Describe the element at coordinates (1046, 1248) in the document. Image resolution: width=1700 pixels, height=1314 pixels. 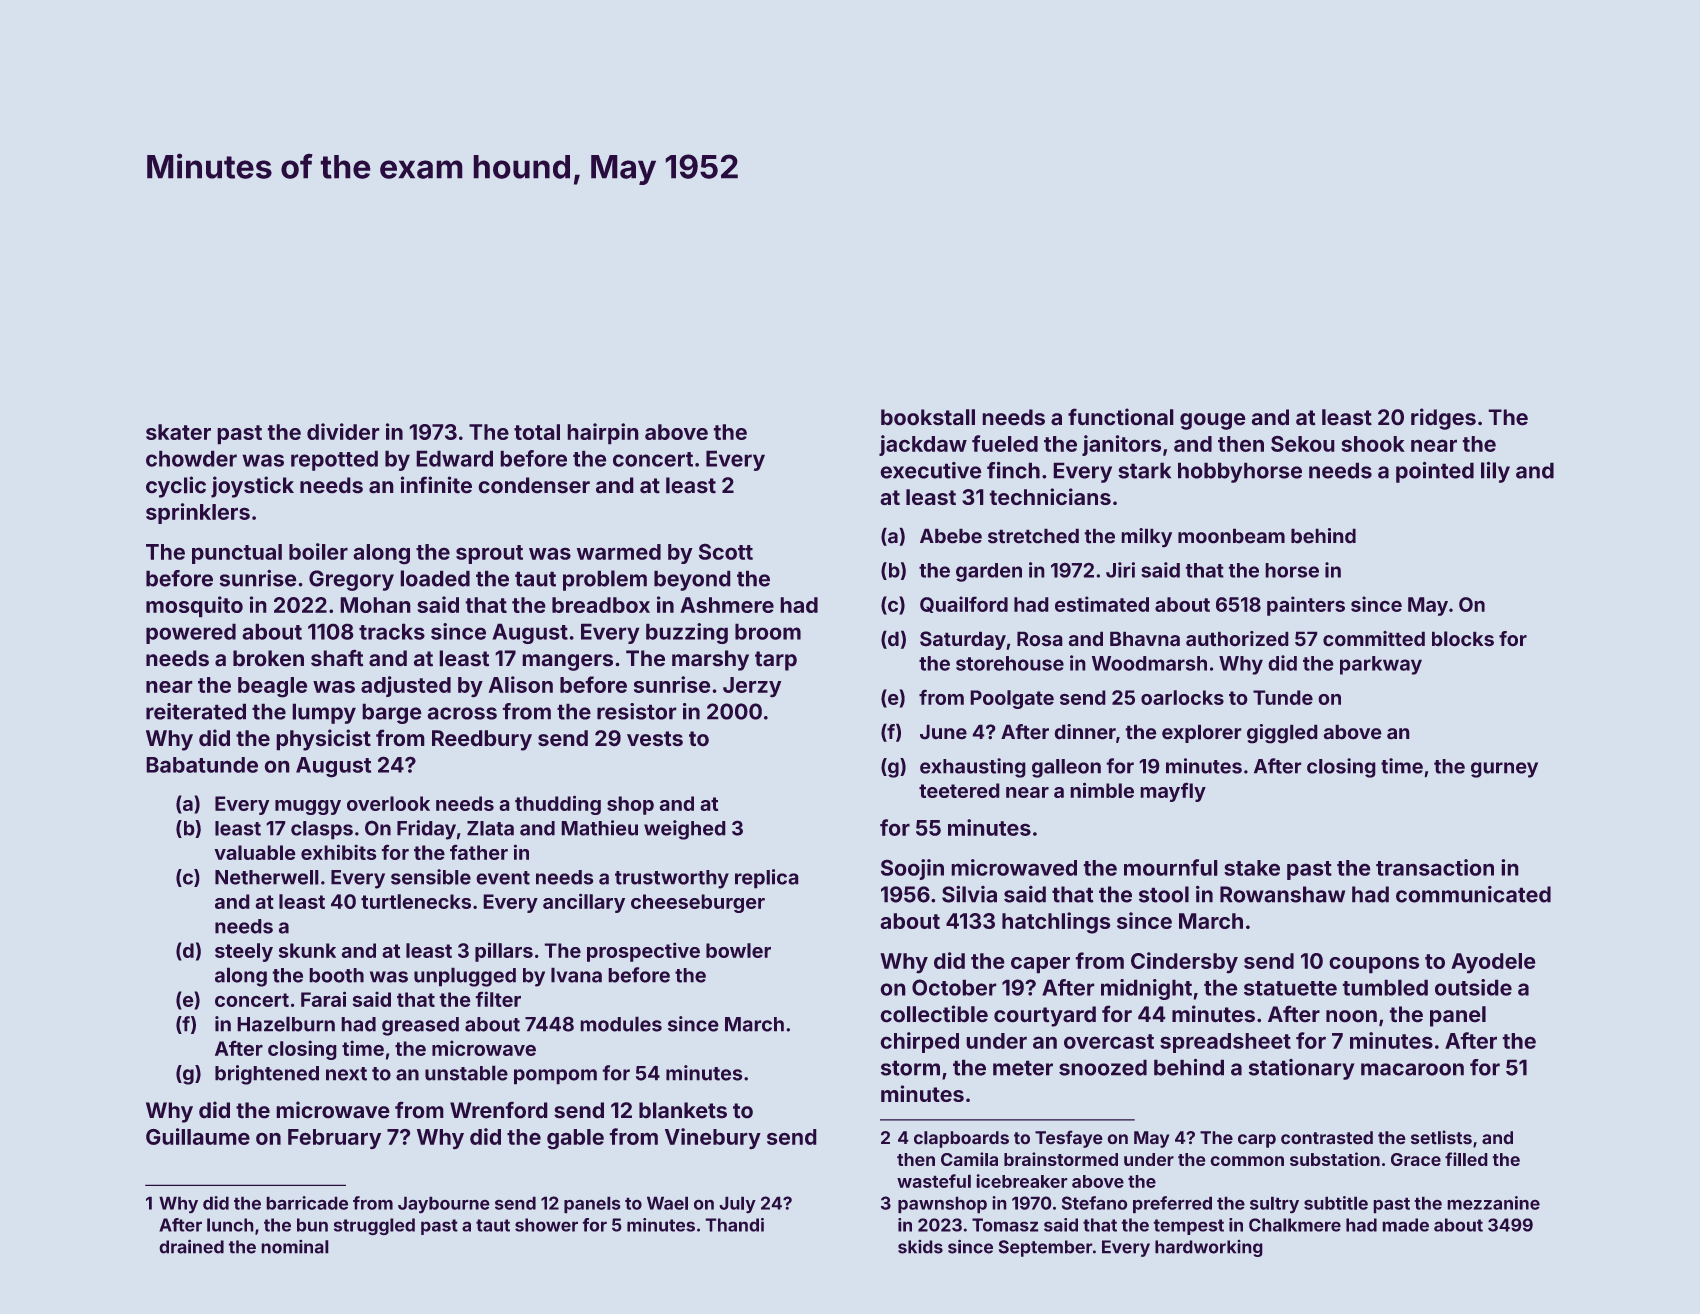
I see `September` at that location.
